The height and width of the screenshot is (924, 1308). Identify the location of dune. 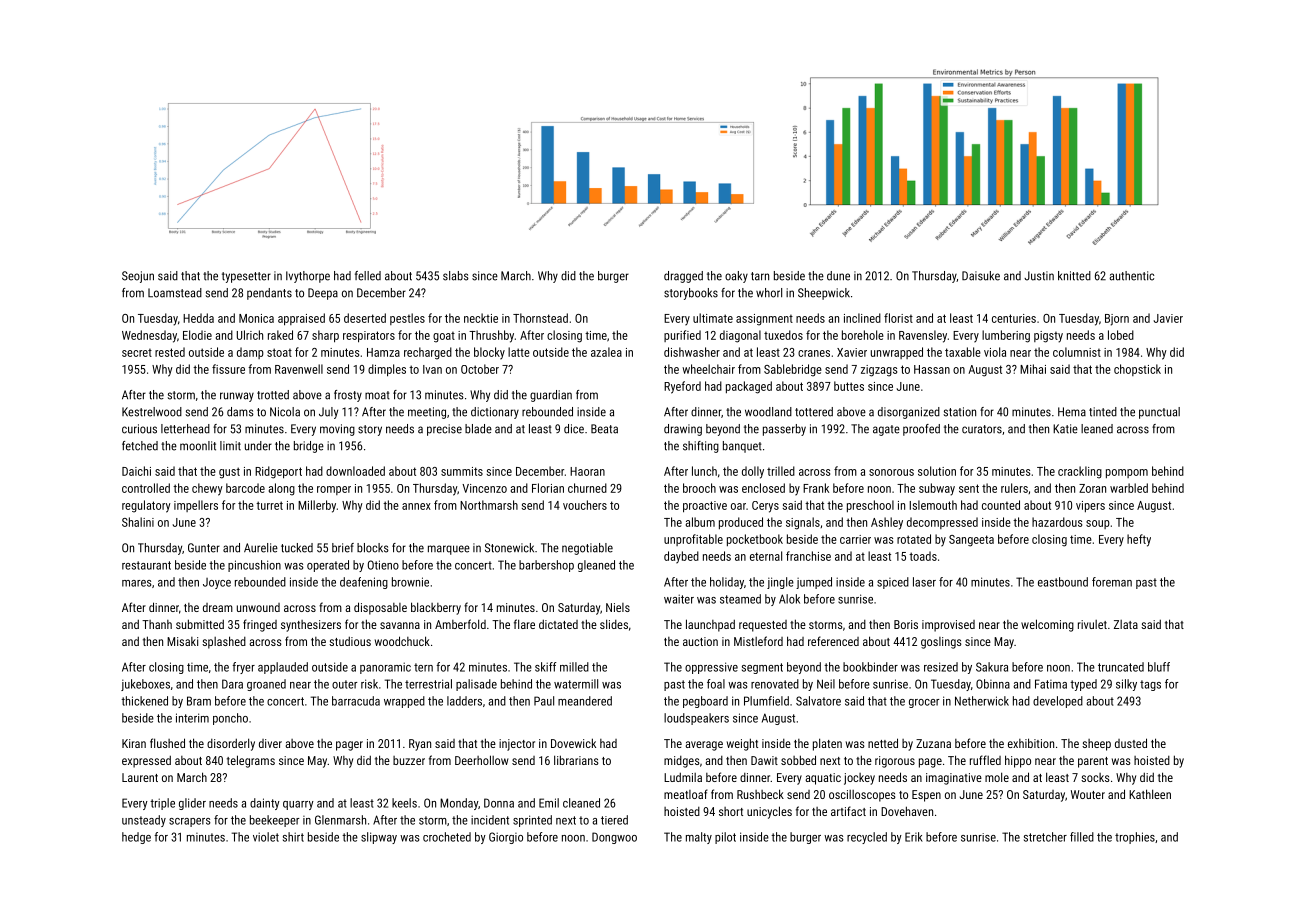
(838, 276).
